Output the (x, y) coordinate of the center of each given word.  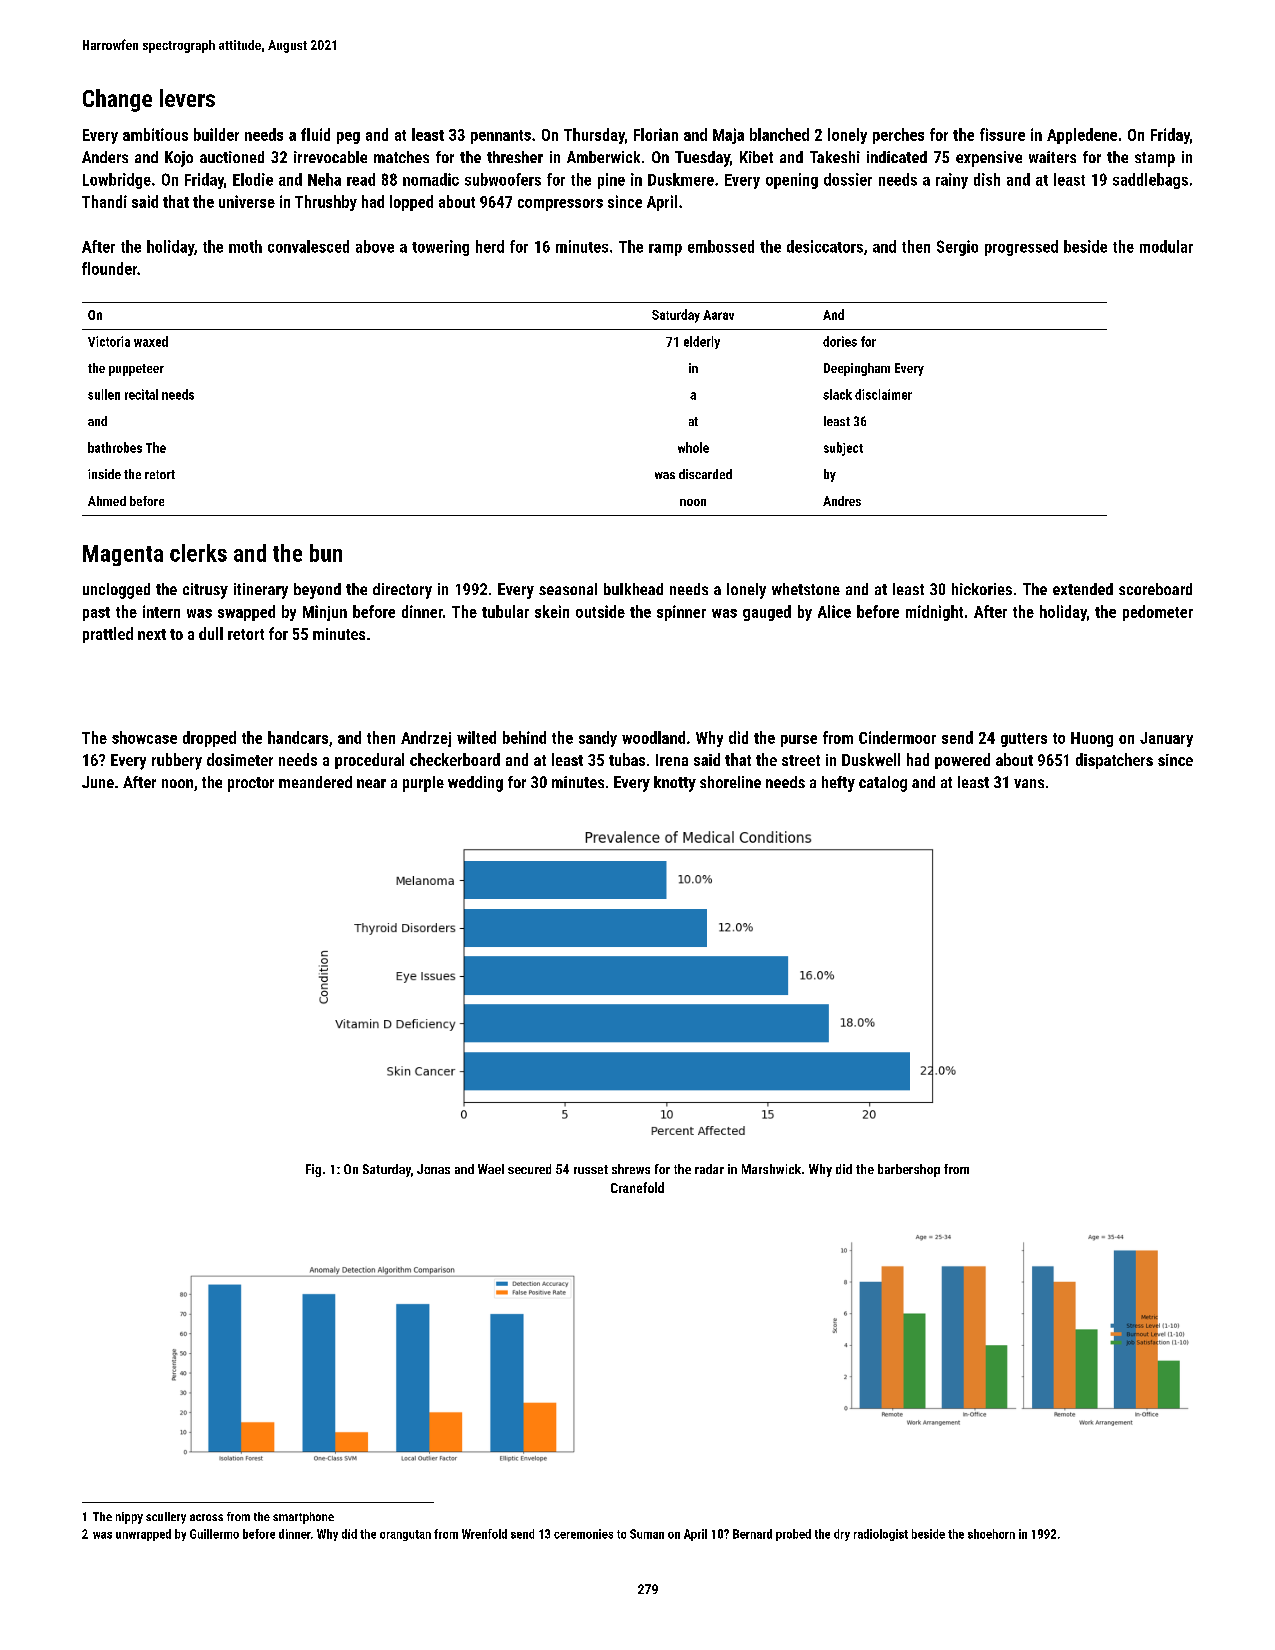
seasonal (568, 589)
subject (843, 449)
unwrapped (143, 1535)
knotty (675, 784)
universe (247, 201)
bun (326, 553)
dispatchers (1114, 761)
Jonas (433, 1169)
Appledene (1082, 136)
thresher (515, 157)
